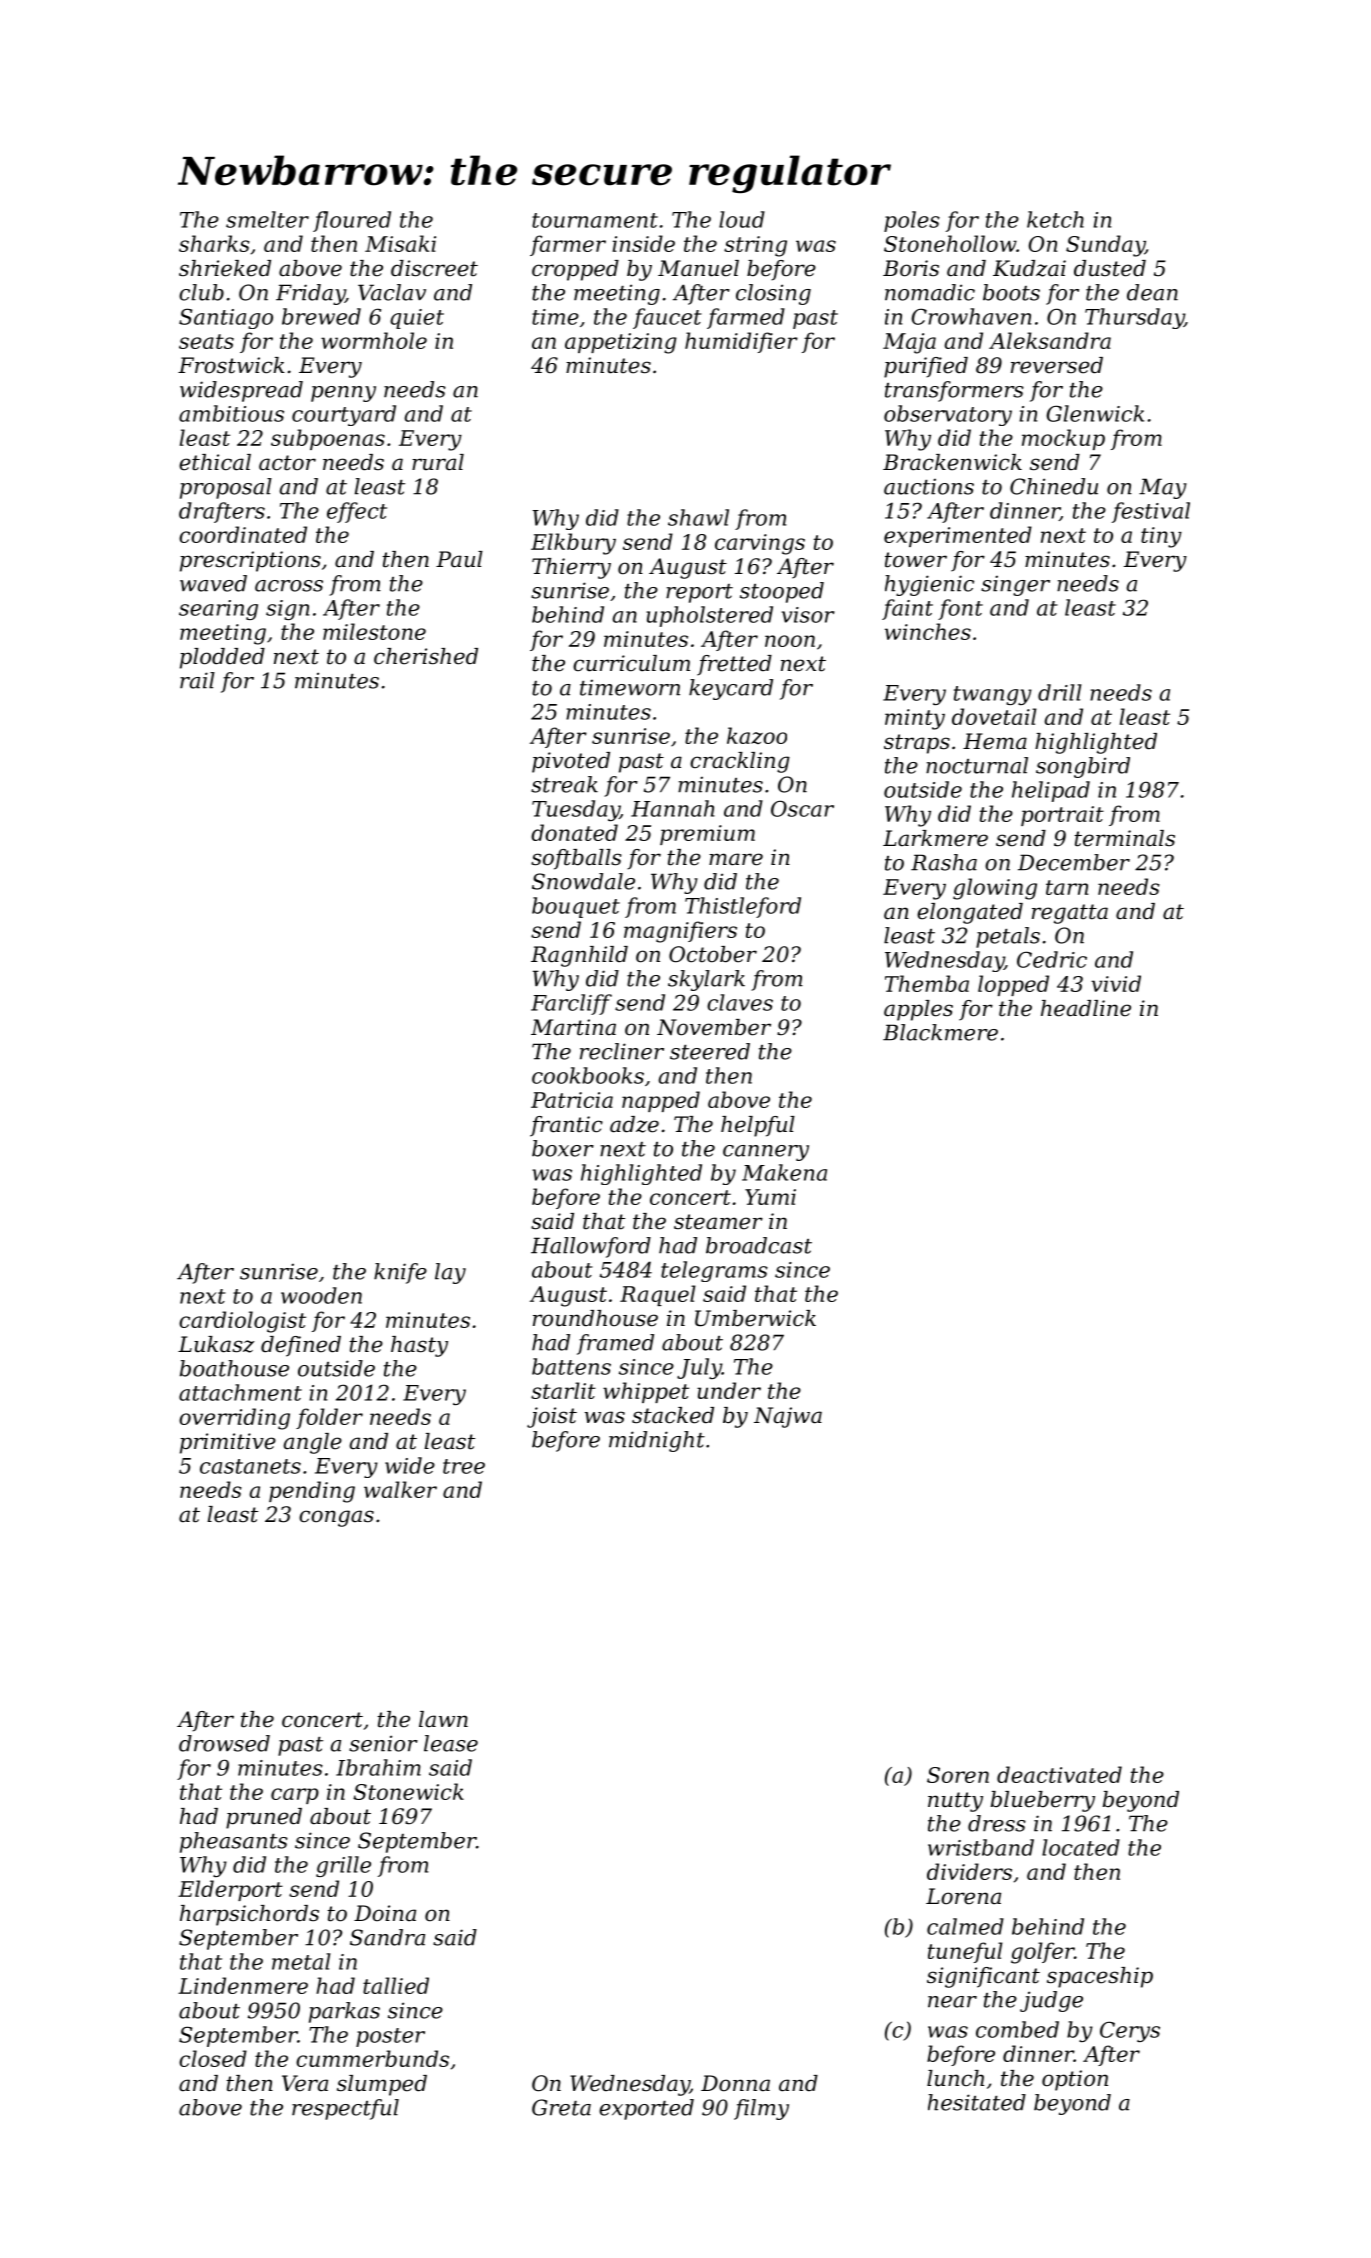 The image size is (1371, 2258). I want to click on kazoo, so click(757, 735).
